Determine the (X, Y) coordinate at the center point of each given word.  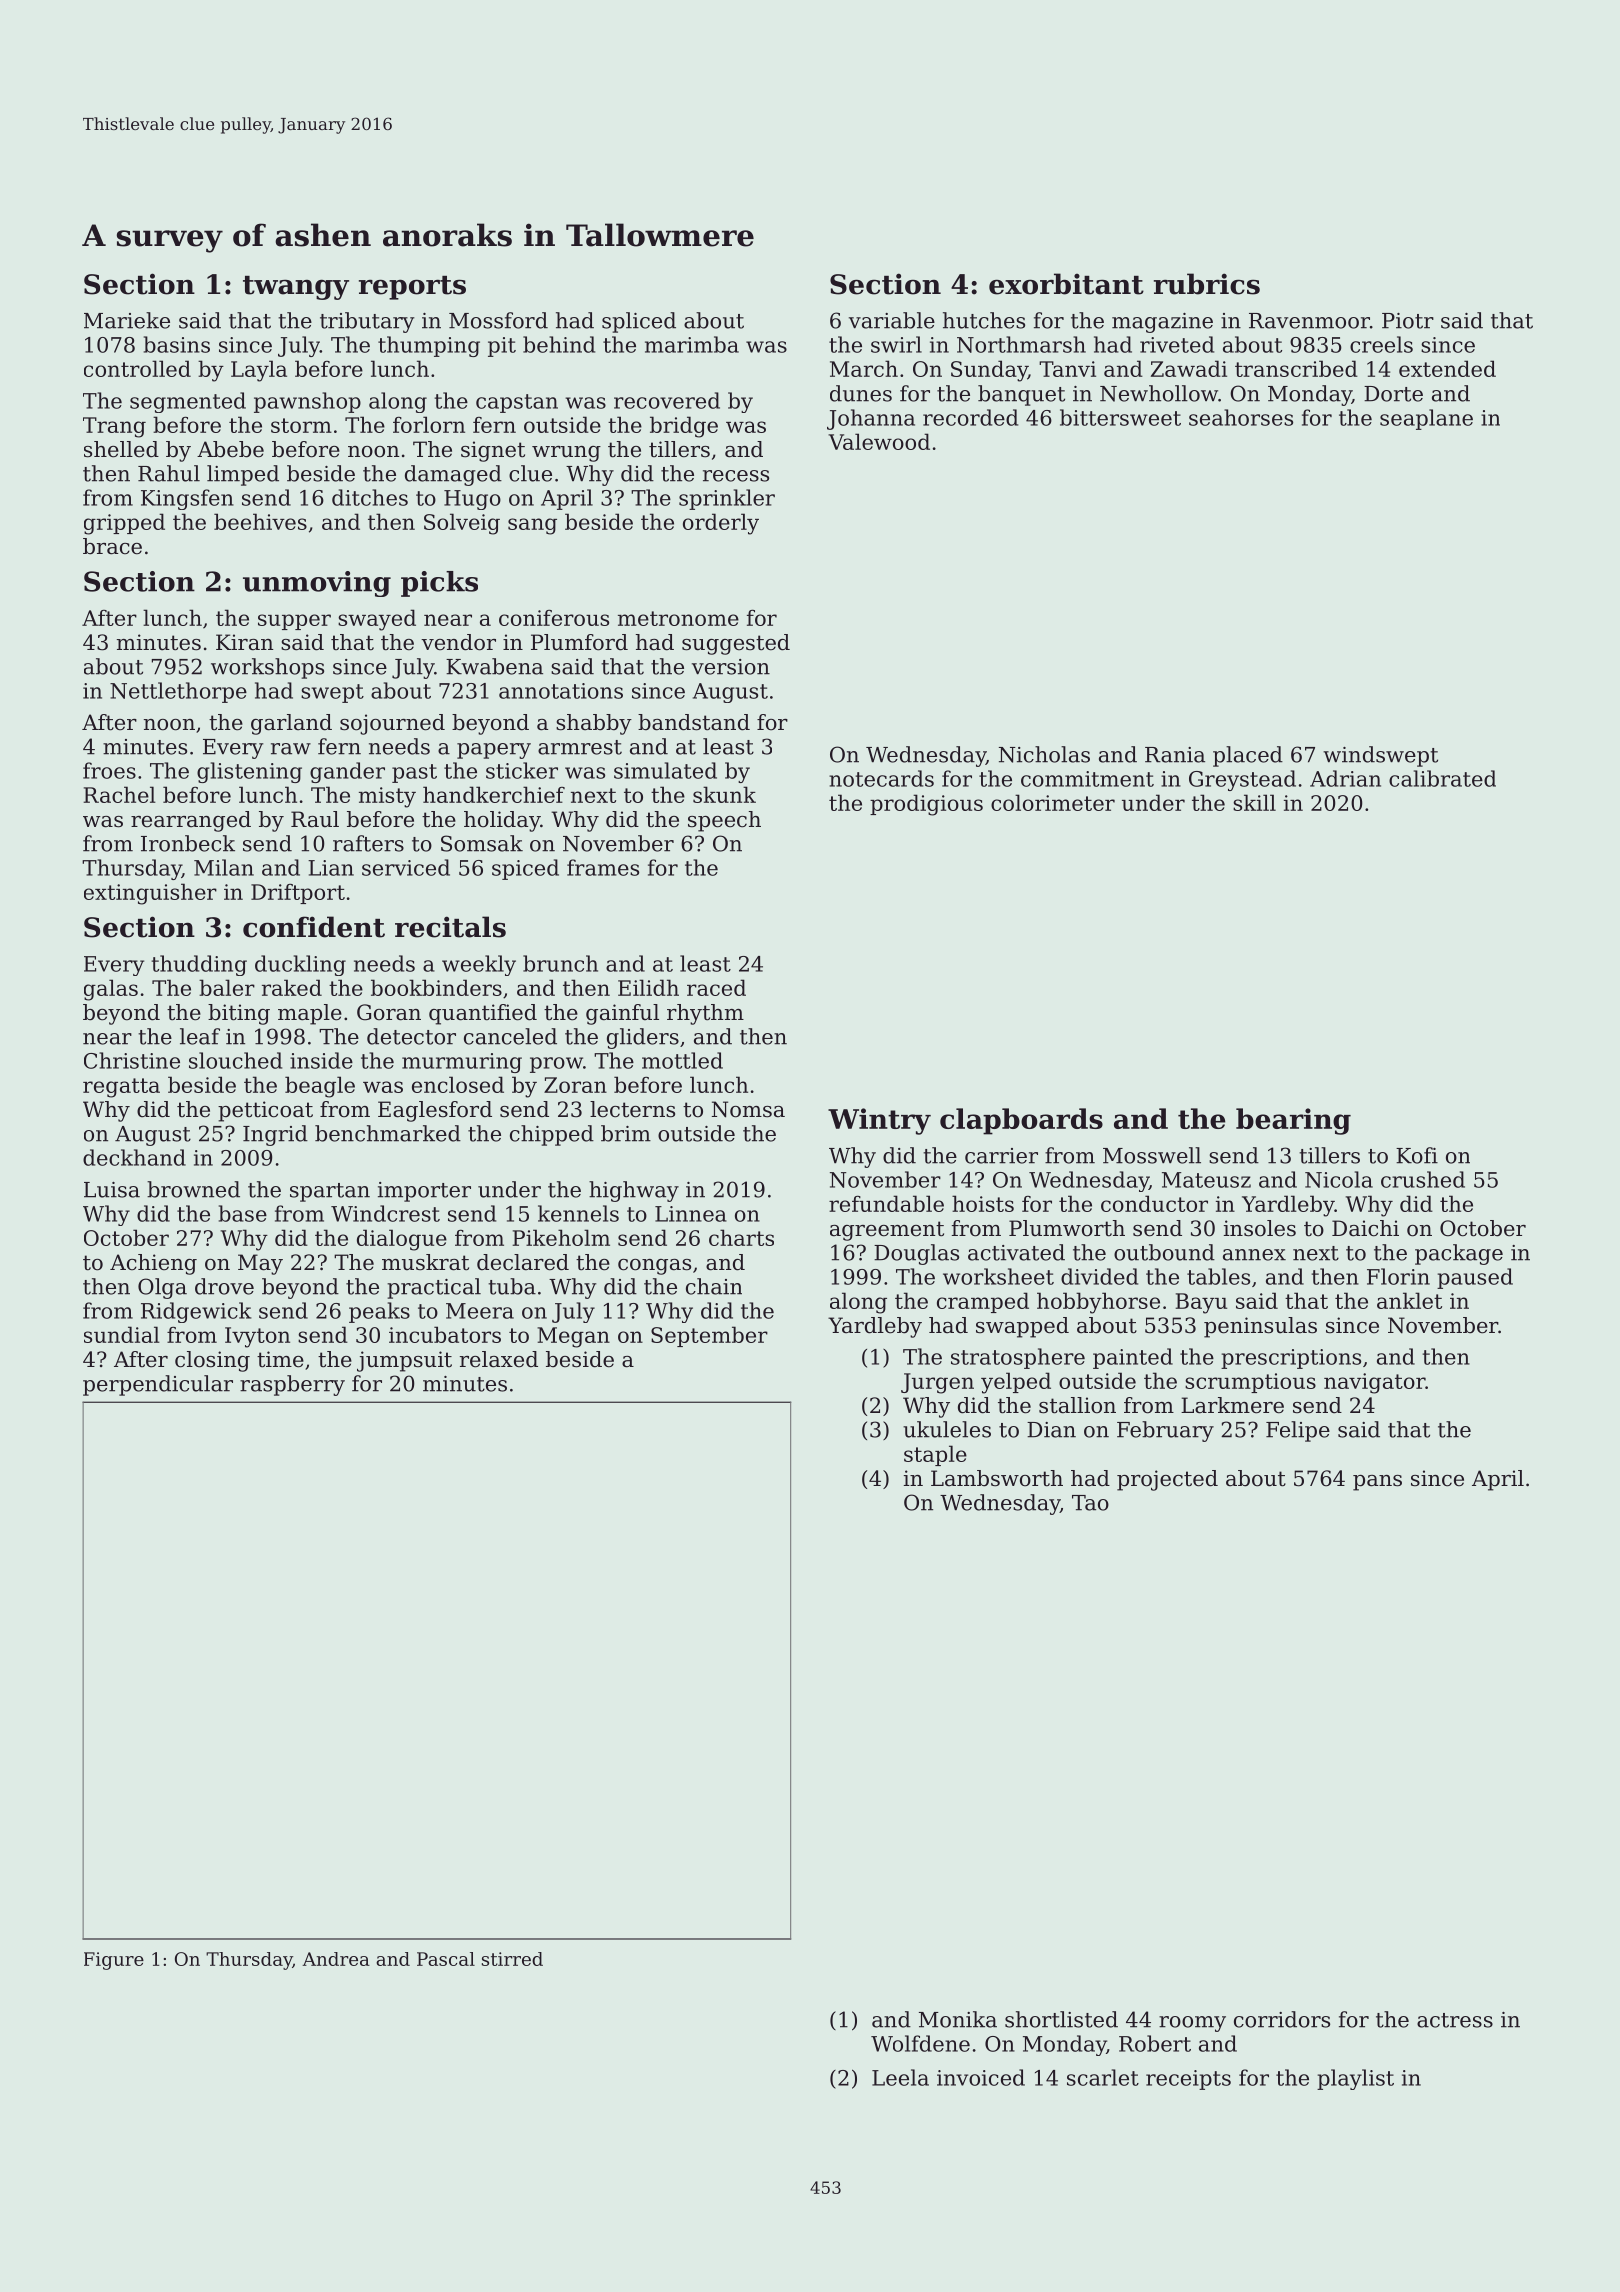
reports (412, 288)
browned (193, 1189)
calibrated (1442, 778)
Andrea (336, 1959)
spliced (639, 322)
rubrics (1207, 284)
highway (634, 1191)
